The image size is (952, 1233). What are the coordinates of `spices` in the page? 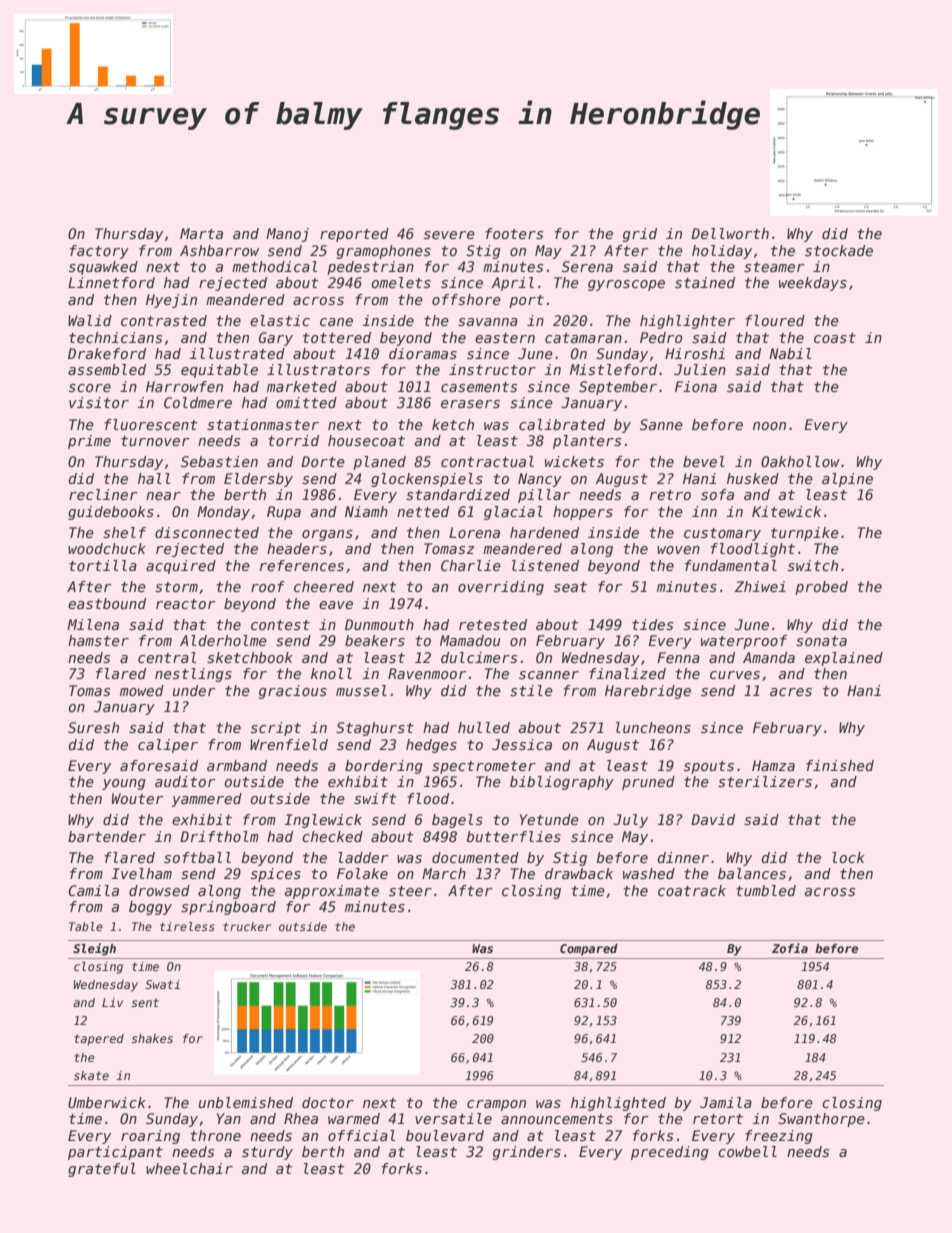 It's located at (276, 875).
